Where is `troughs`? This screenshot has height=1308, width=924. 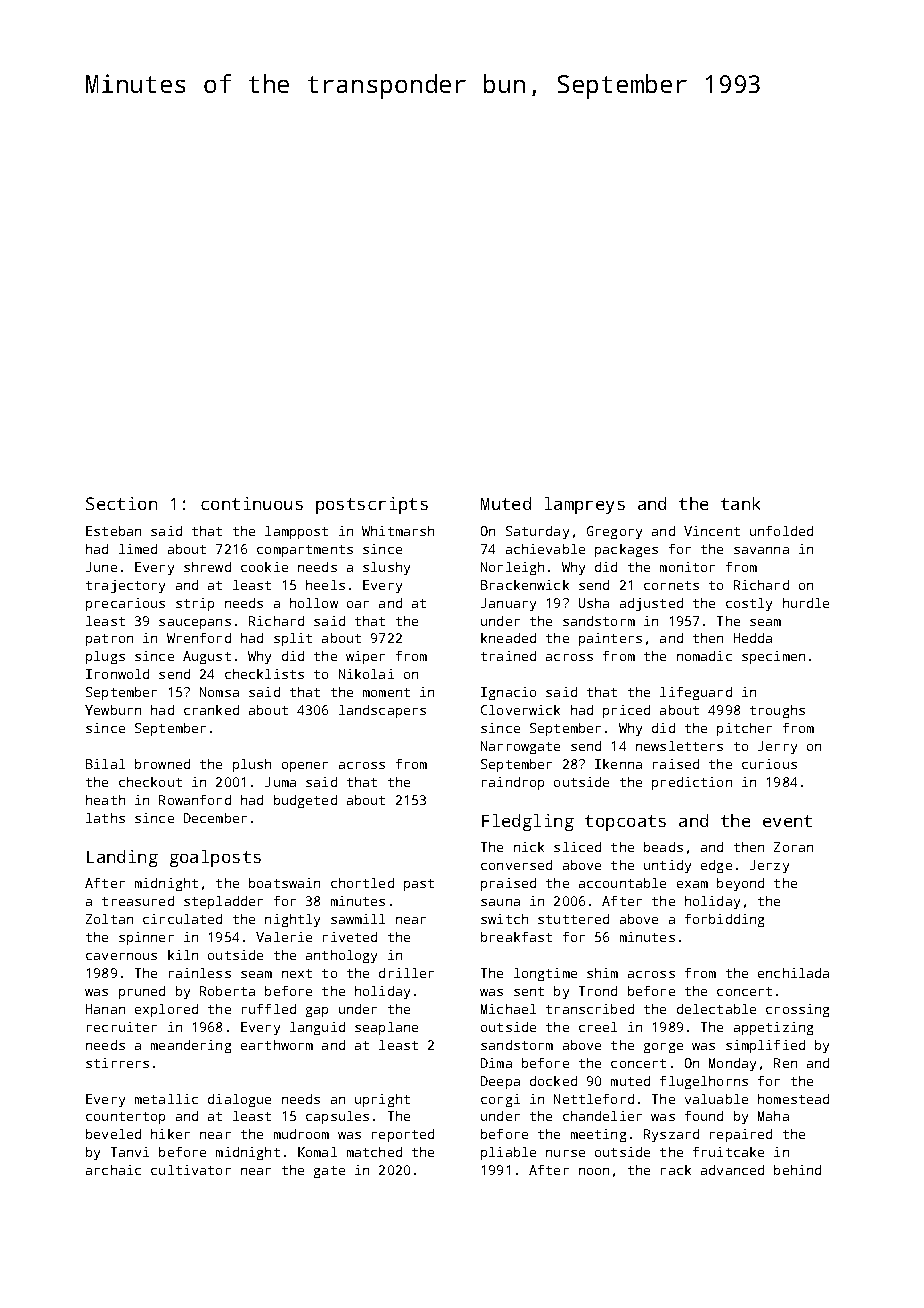
troughs is located at coordinates (777, 711).
